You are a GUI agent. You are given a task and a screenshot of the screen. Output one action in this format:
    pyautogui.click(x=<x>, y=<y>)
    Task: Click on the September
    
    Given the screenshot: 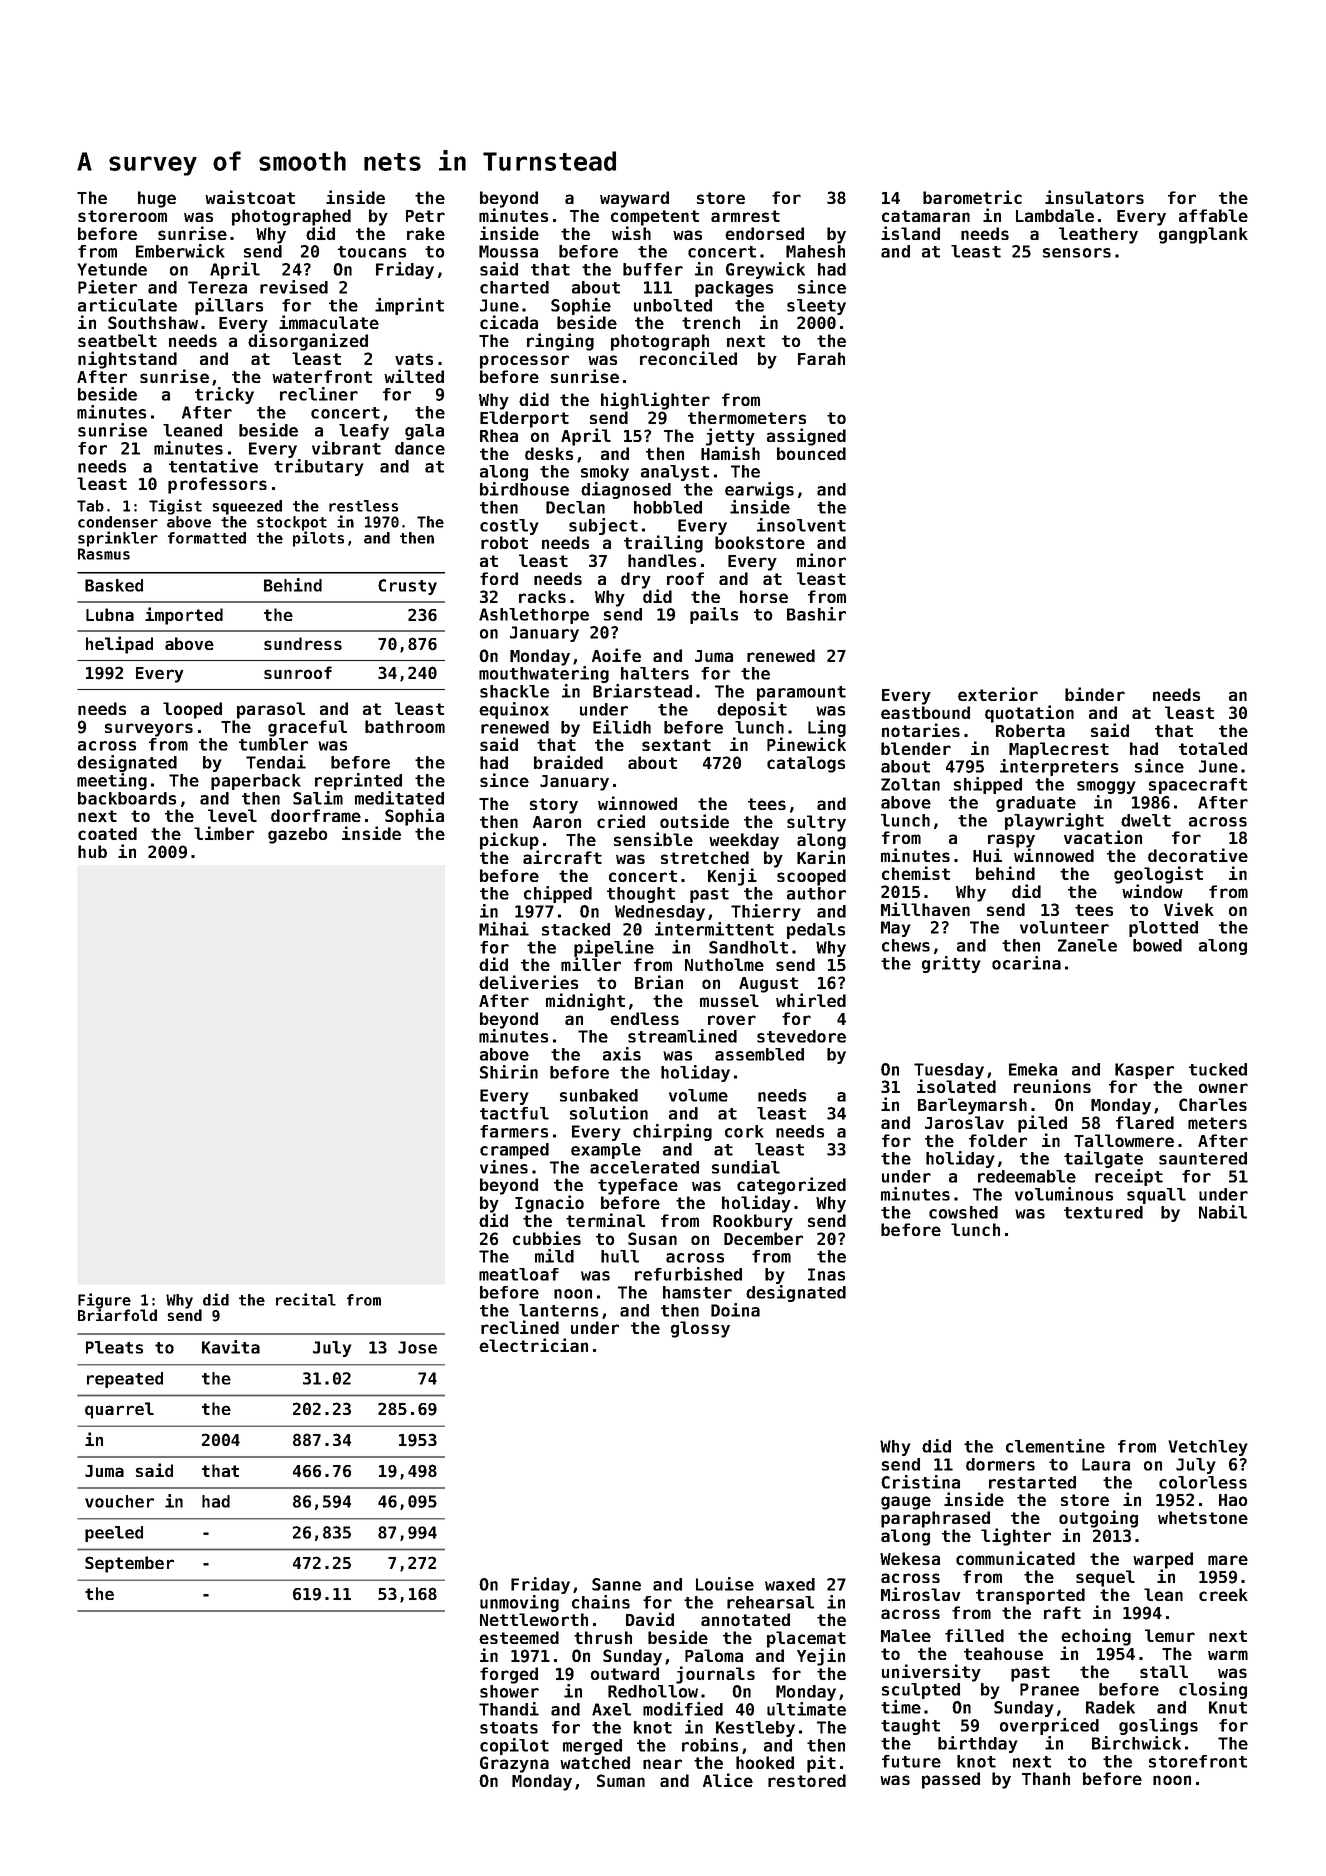 What is the action you would take?
    pyautogui.click(x=129, y=1564)
